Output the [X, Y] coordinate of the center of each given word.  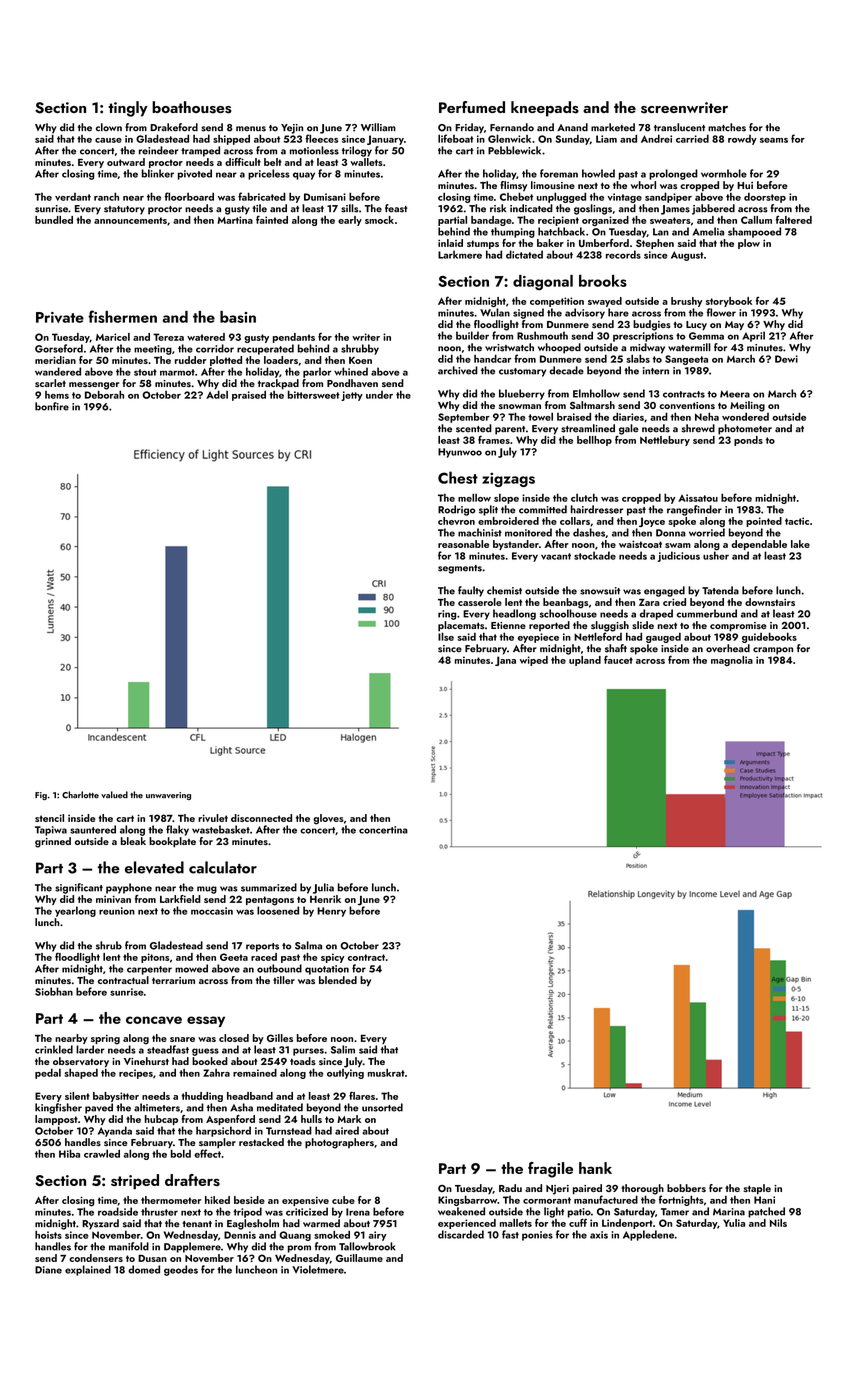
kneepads [545, 109]
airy [377, 1236]
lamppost [56, 1120]
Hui [745, 185]
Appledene [648, 1235]
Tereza [168, 337]
